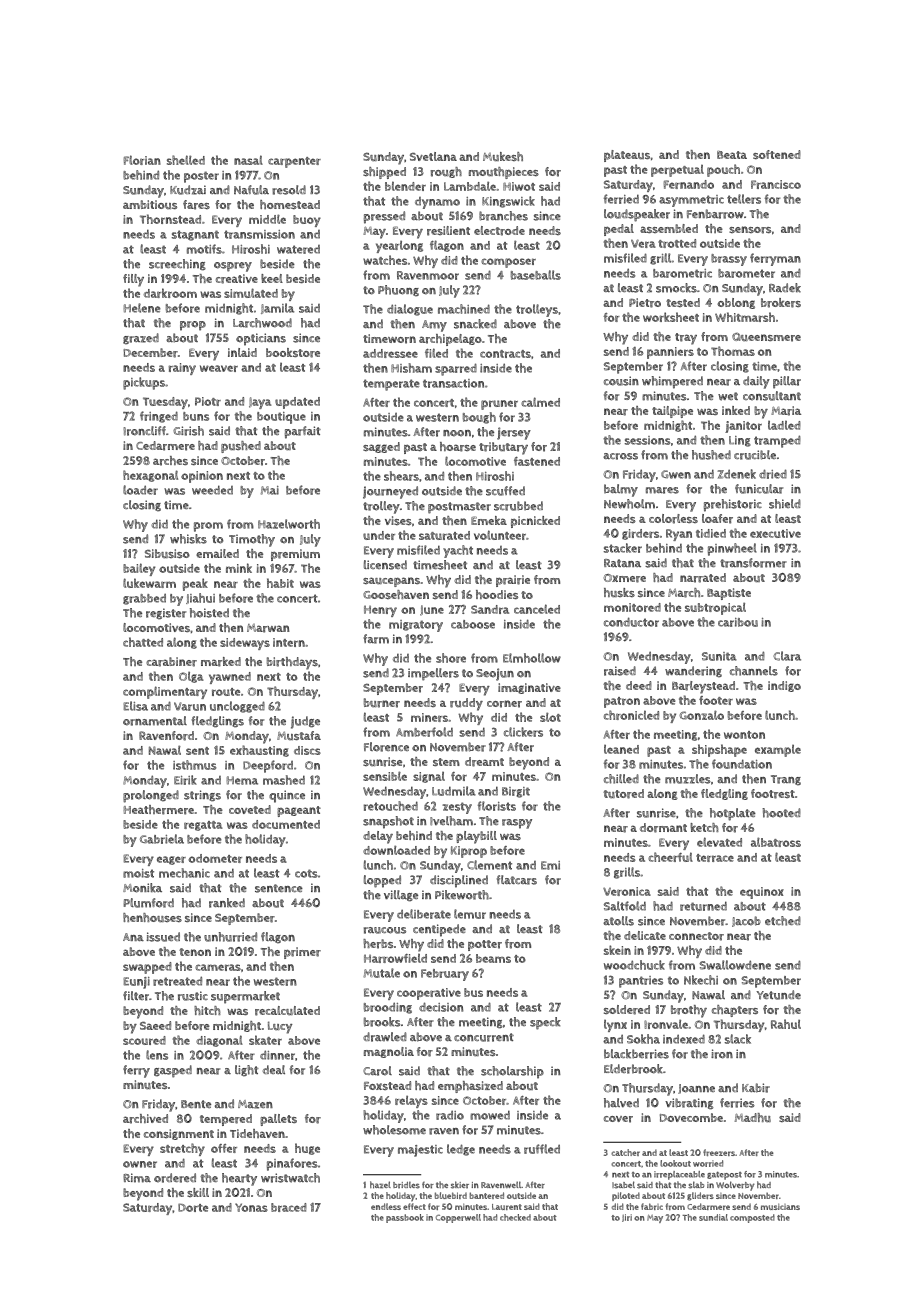 The image size is (924, 1308). Describe the element at coordinates (627, 156) in the screenshot. I see `plateaus` at that location.
